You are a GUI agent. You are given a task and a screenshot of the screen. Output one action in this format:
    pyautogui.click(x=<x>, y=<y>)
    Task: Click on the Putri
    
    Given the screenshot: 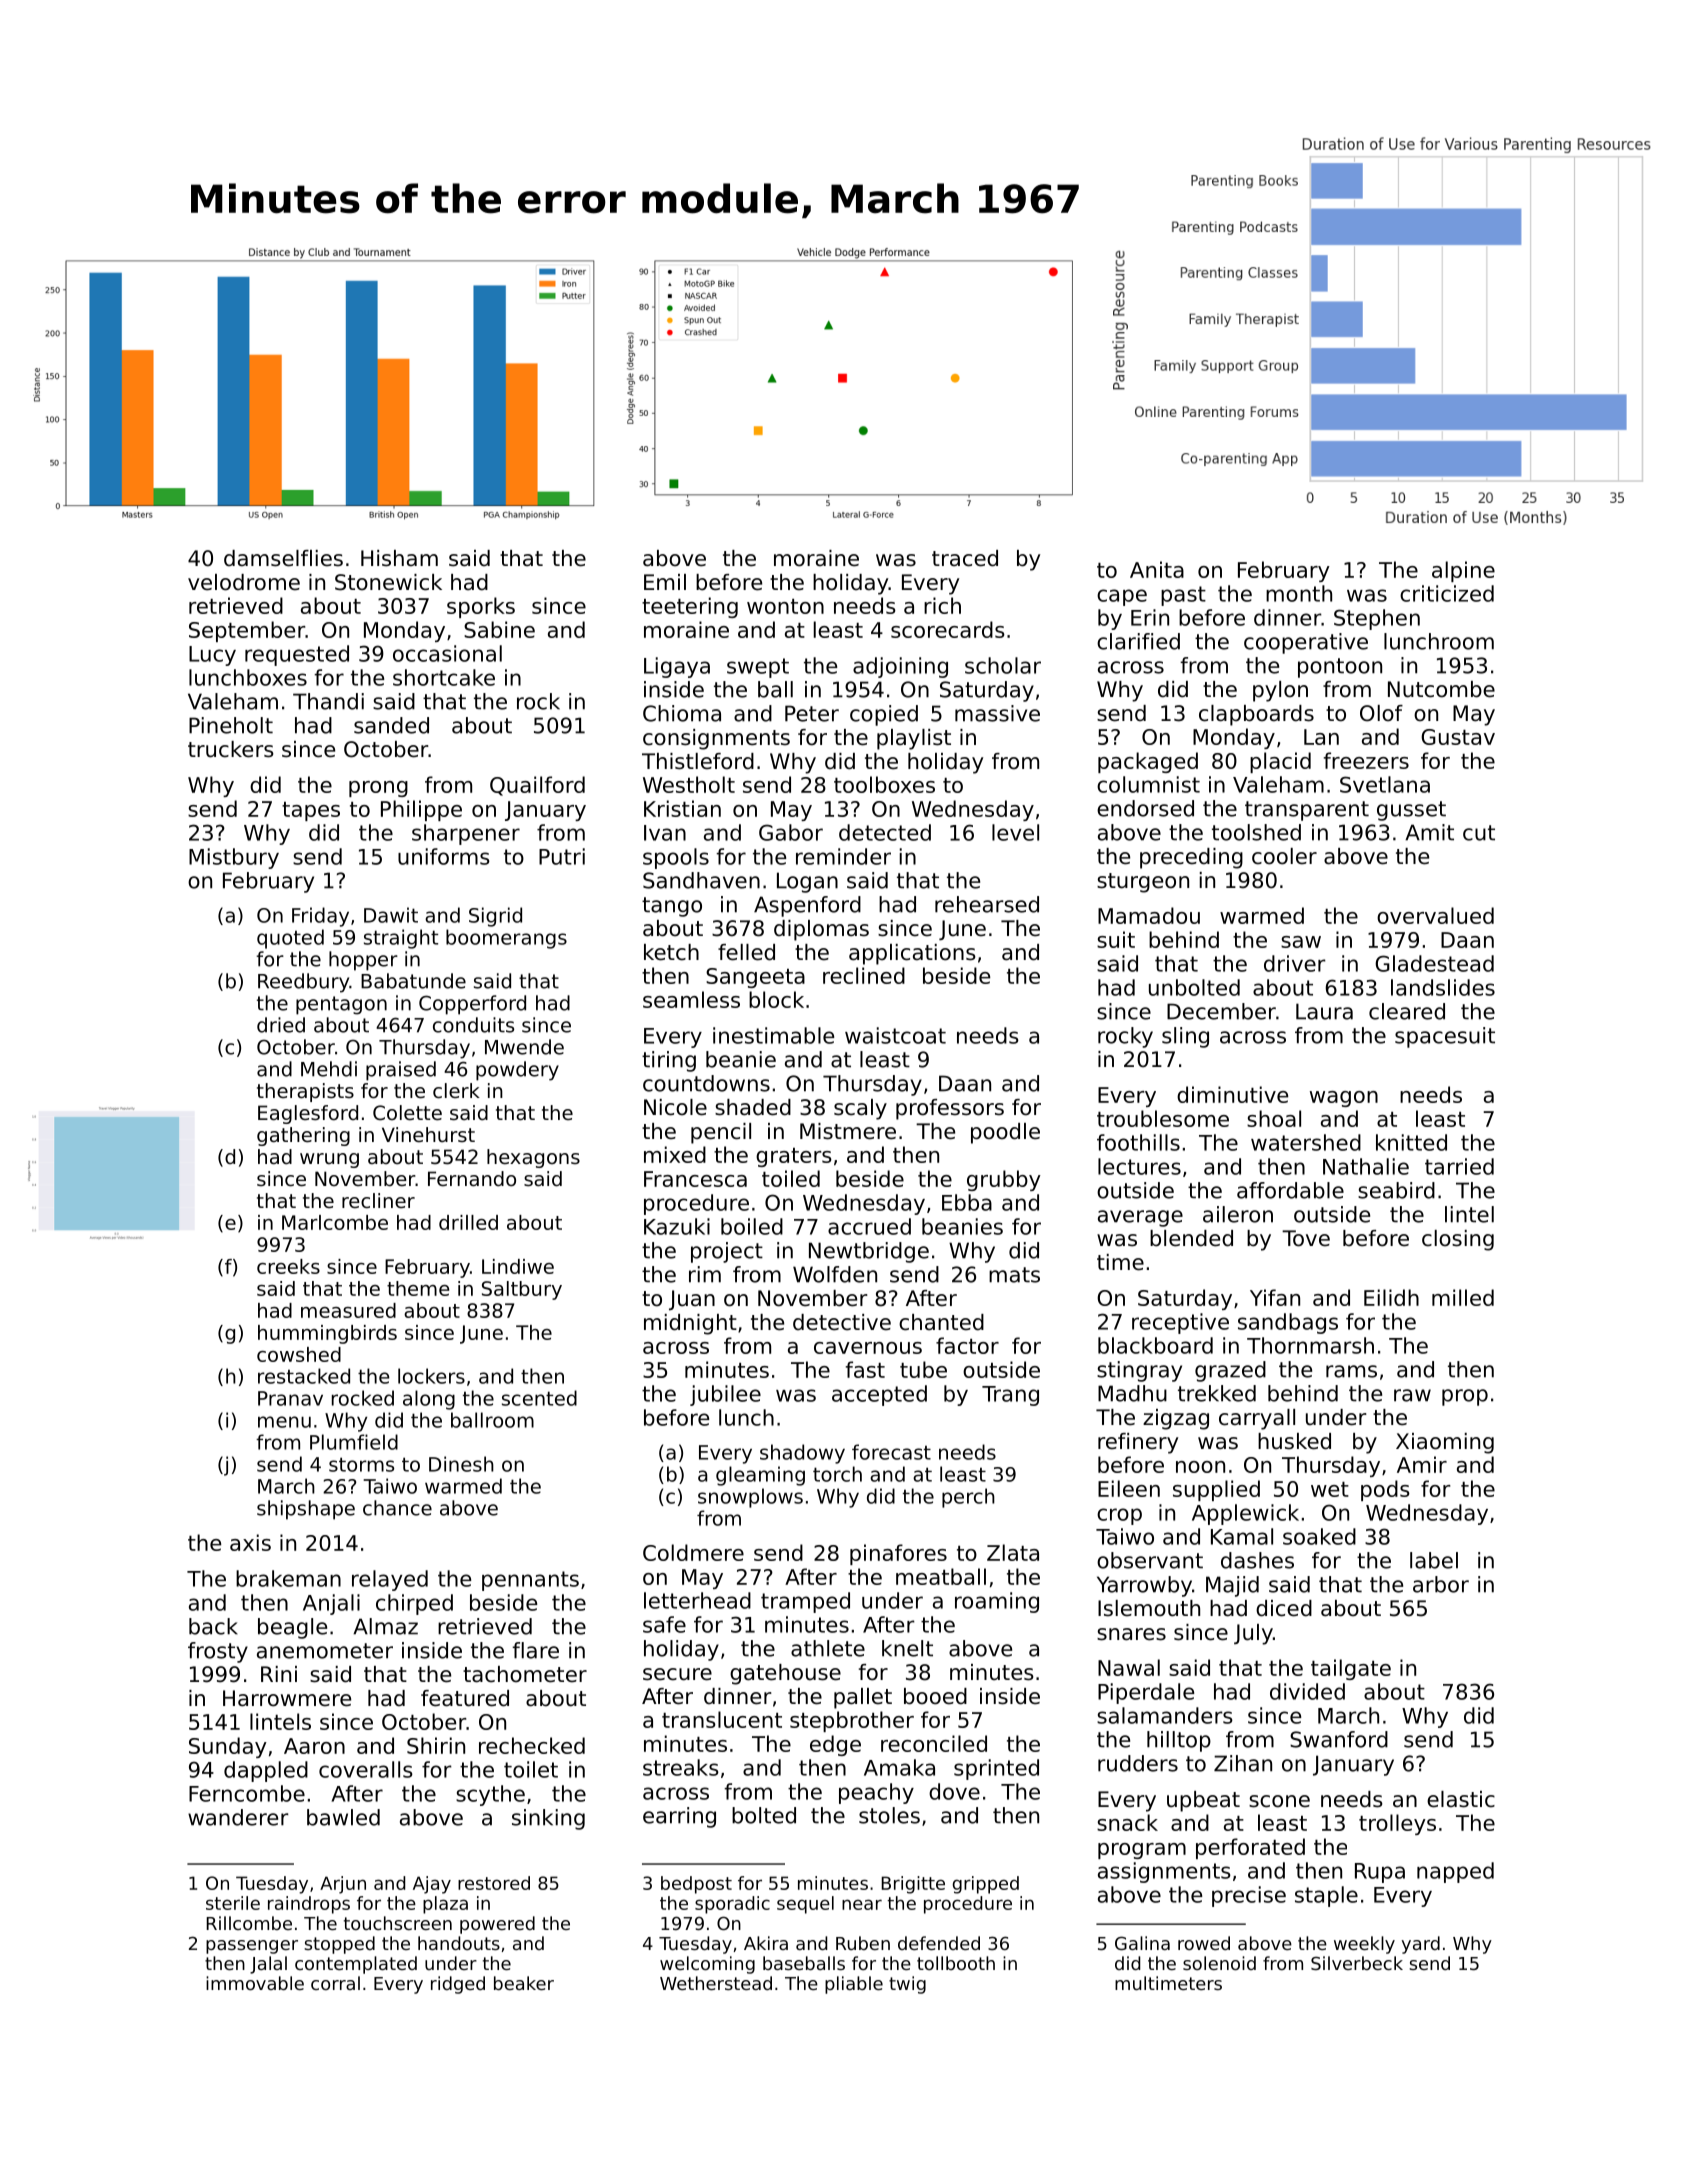 What is the action you would take?
    pyautogui.click(x=562, y=856)
